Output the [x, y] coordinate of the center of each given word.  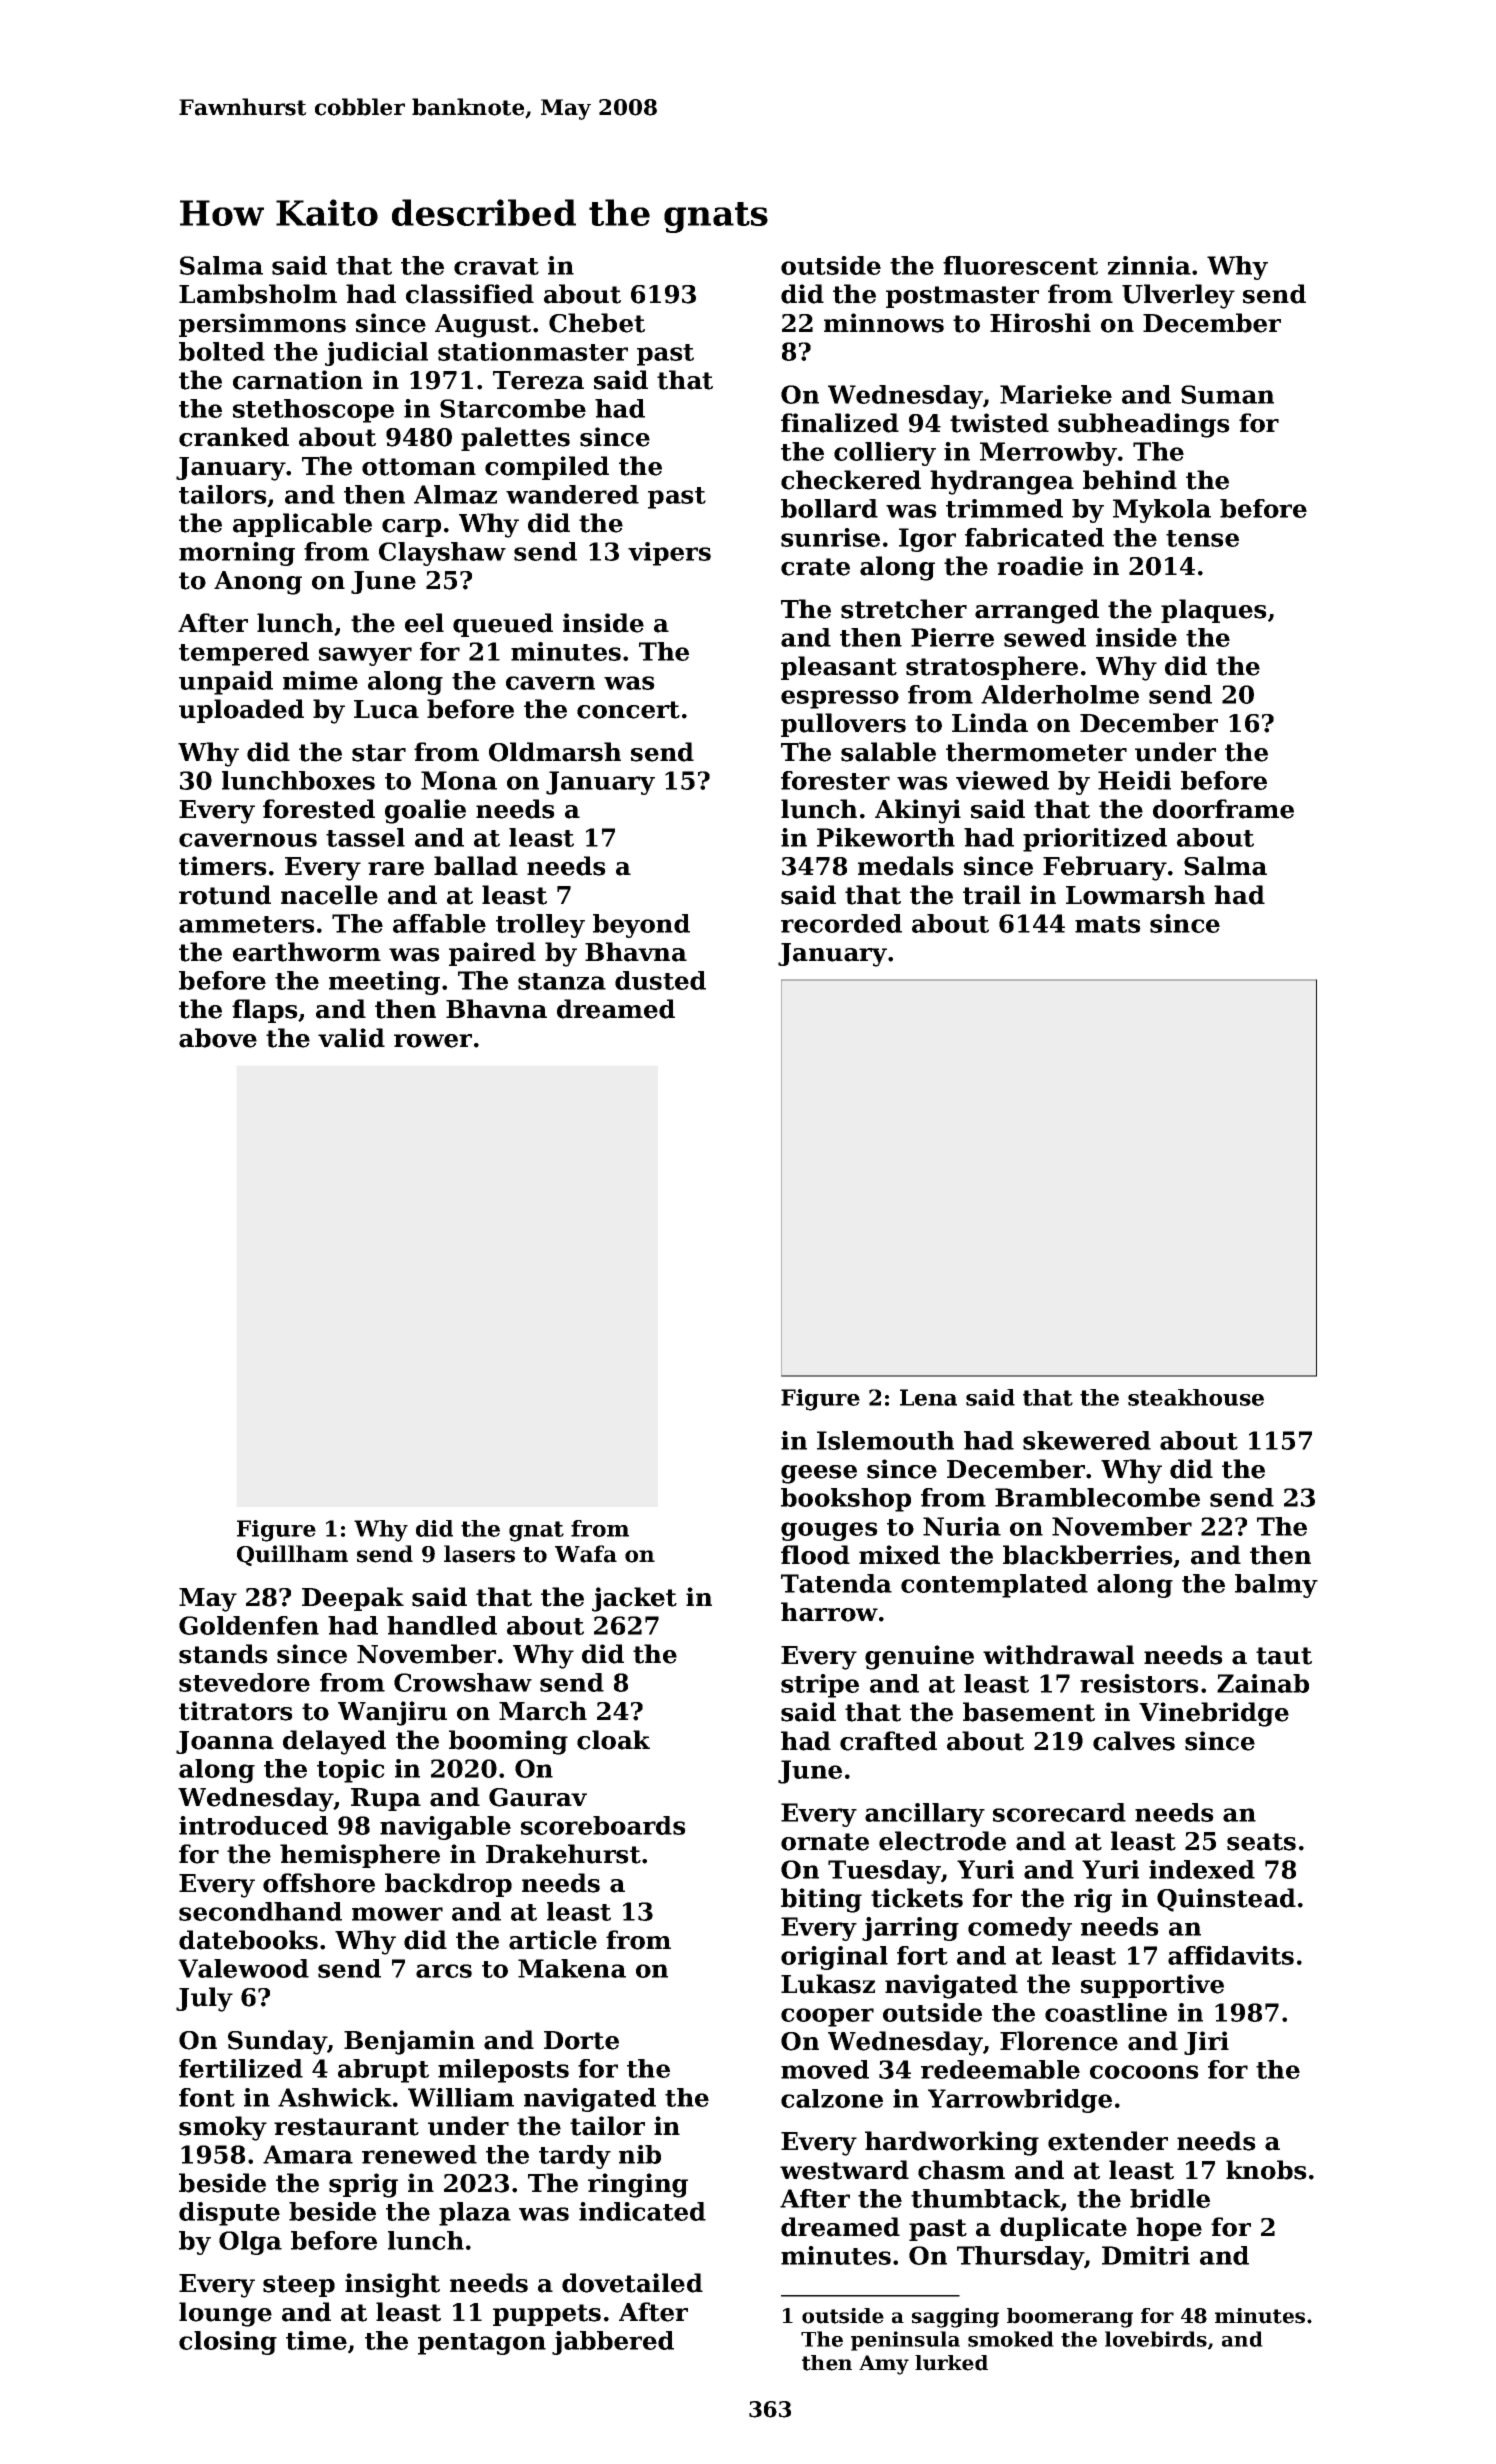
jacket [634, 1599]
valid [351, 1038]
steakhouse [1196, 1397]
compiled [547, 468]
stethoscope [313, 411]
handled [442, 1625]
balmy [1276, 1586]
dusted [660, 980]
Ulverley [1178, 296]
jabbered [613, 2343]
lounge [225, 2314]
